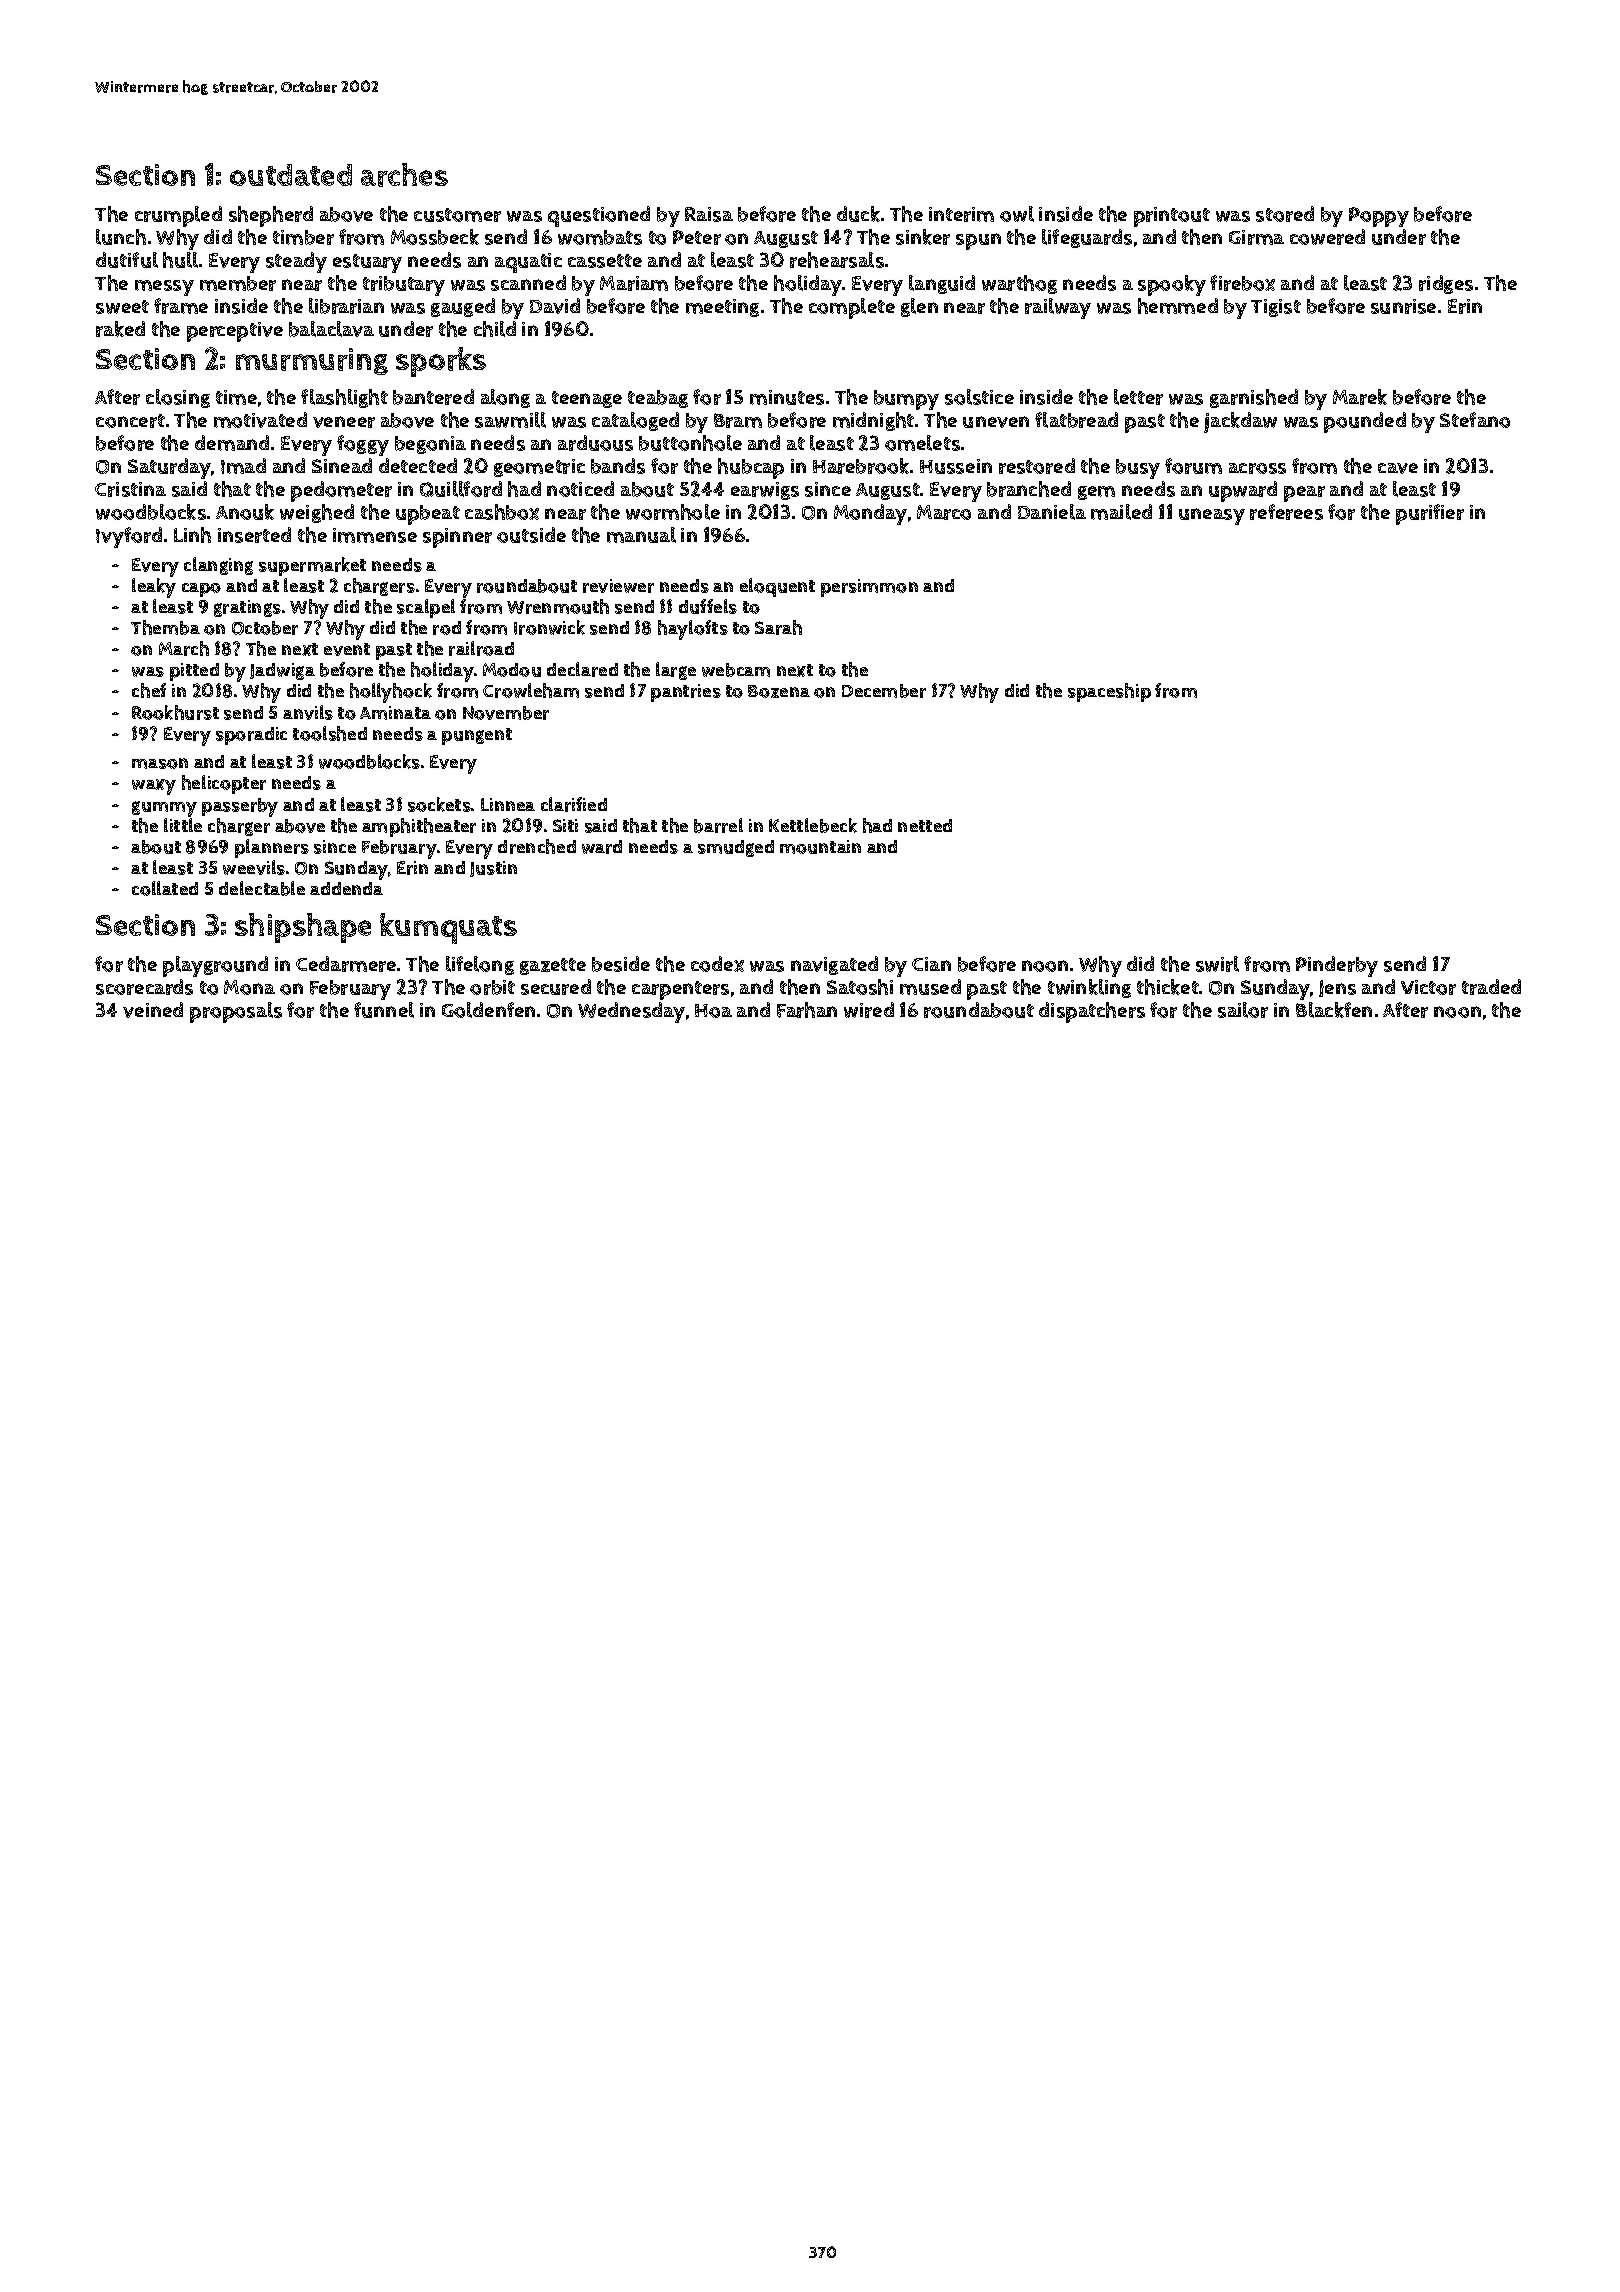 This image has height=2292, width=1620. Describe the element at coordinates (271, 216) in the image. I see `shepherd` at that location.
